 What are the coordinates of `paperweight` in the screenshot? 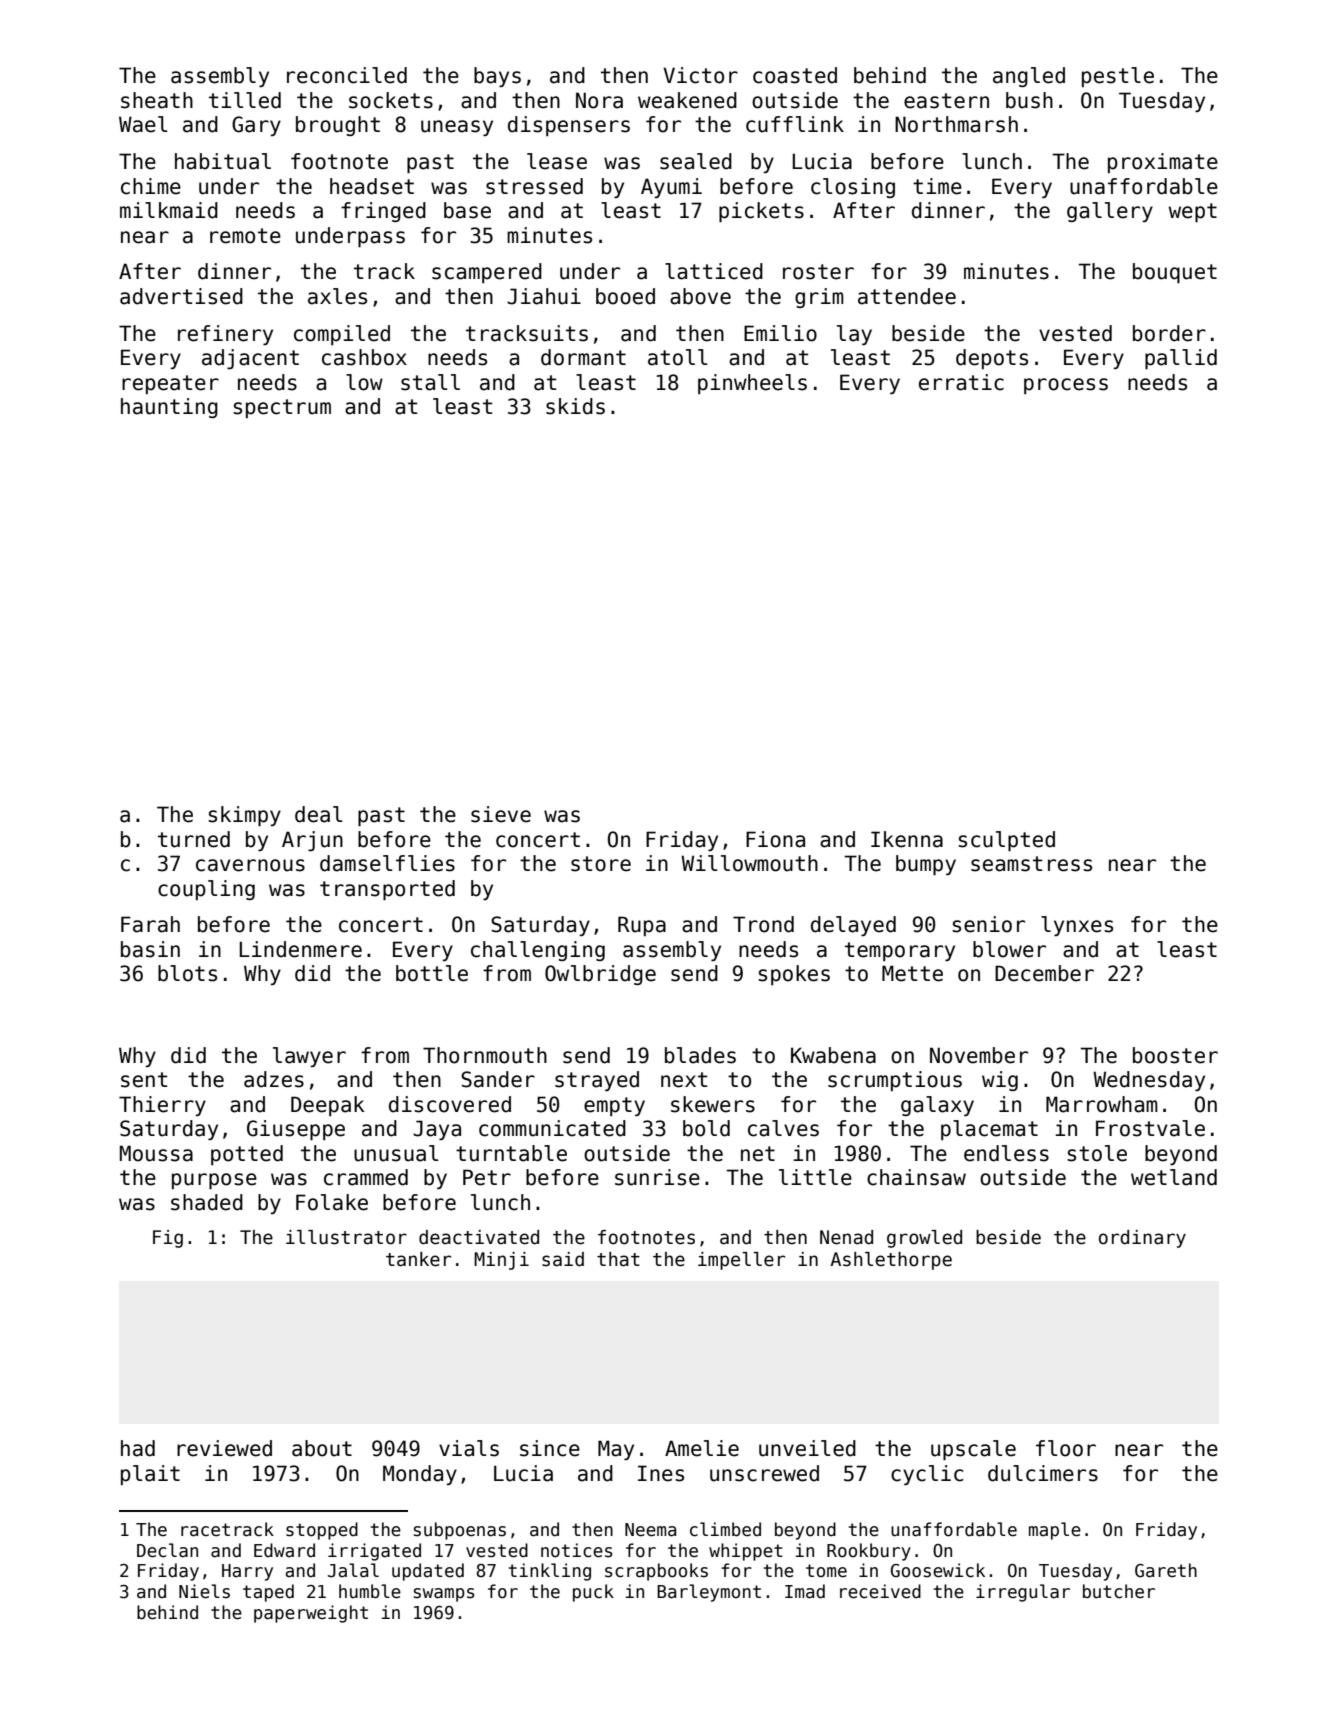 It's located at (311, 1614).
